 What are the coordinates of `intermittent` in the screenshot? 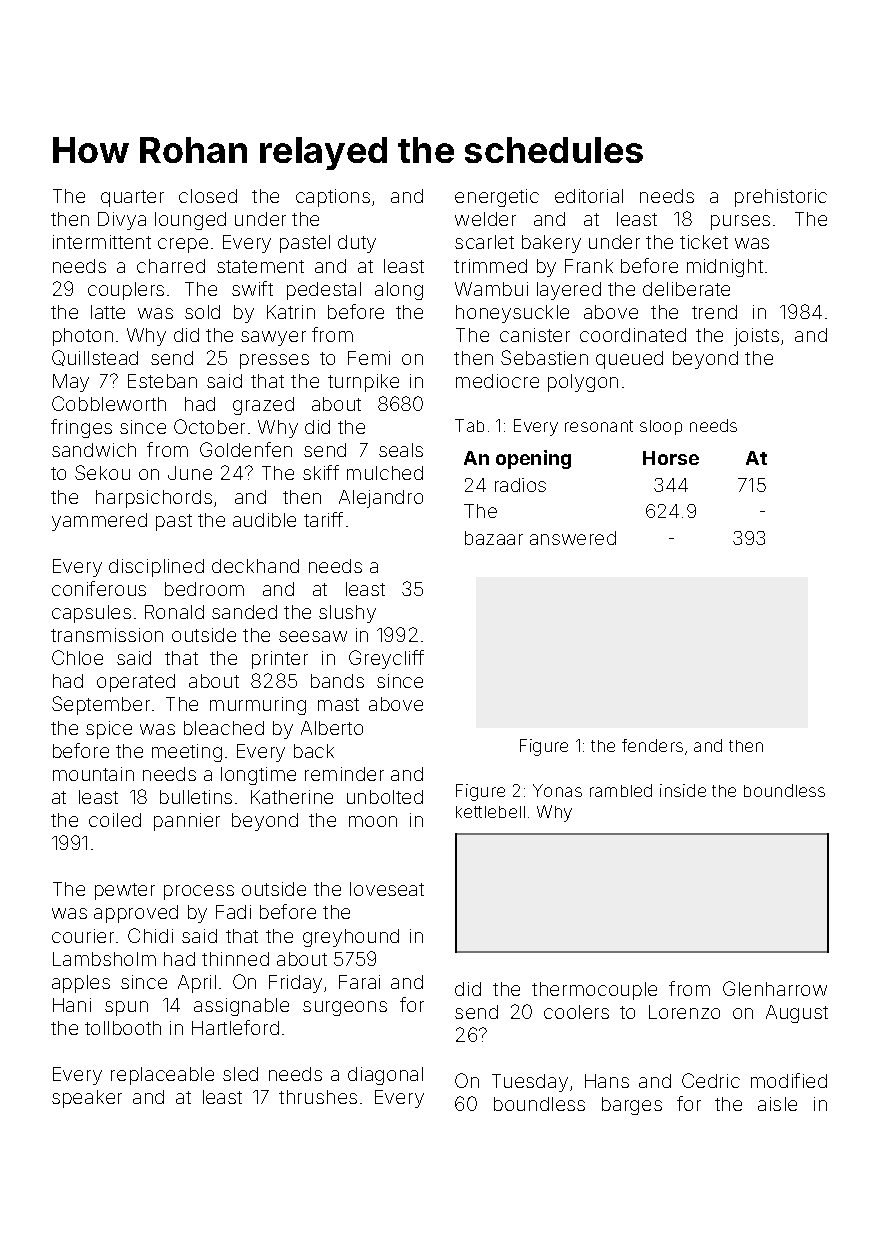 It's located at (102, 242).
